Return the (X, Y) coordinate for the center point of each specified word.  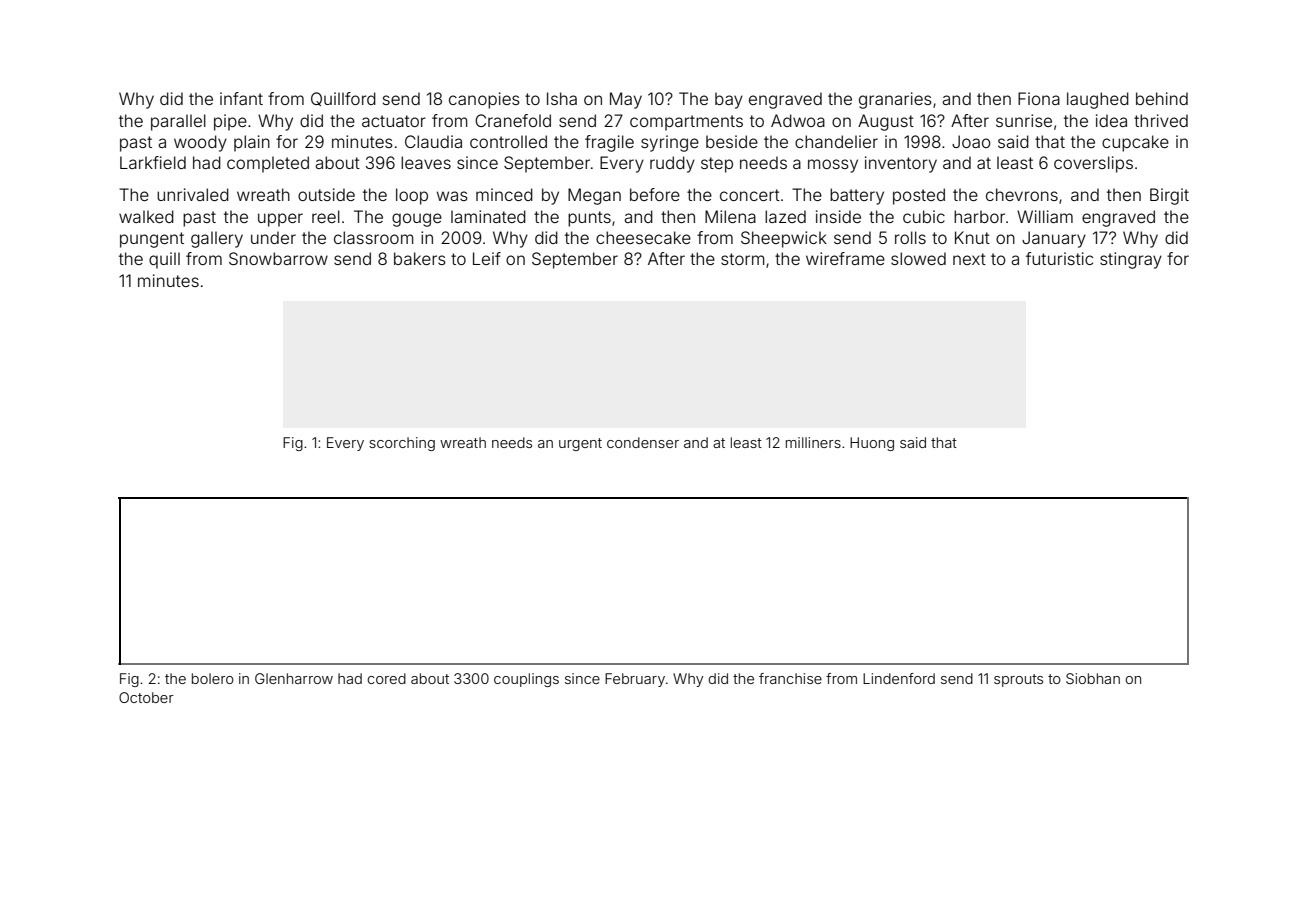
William (1045, 216)
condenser (643, 442)
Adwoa (798, 120)
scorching (402, 444)
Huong (872, 444)
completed (268, 164)
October (146, 697)
